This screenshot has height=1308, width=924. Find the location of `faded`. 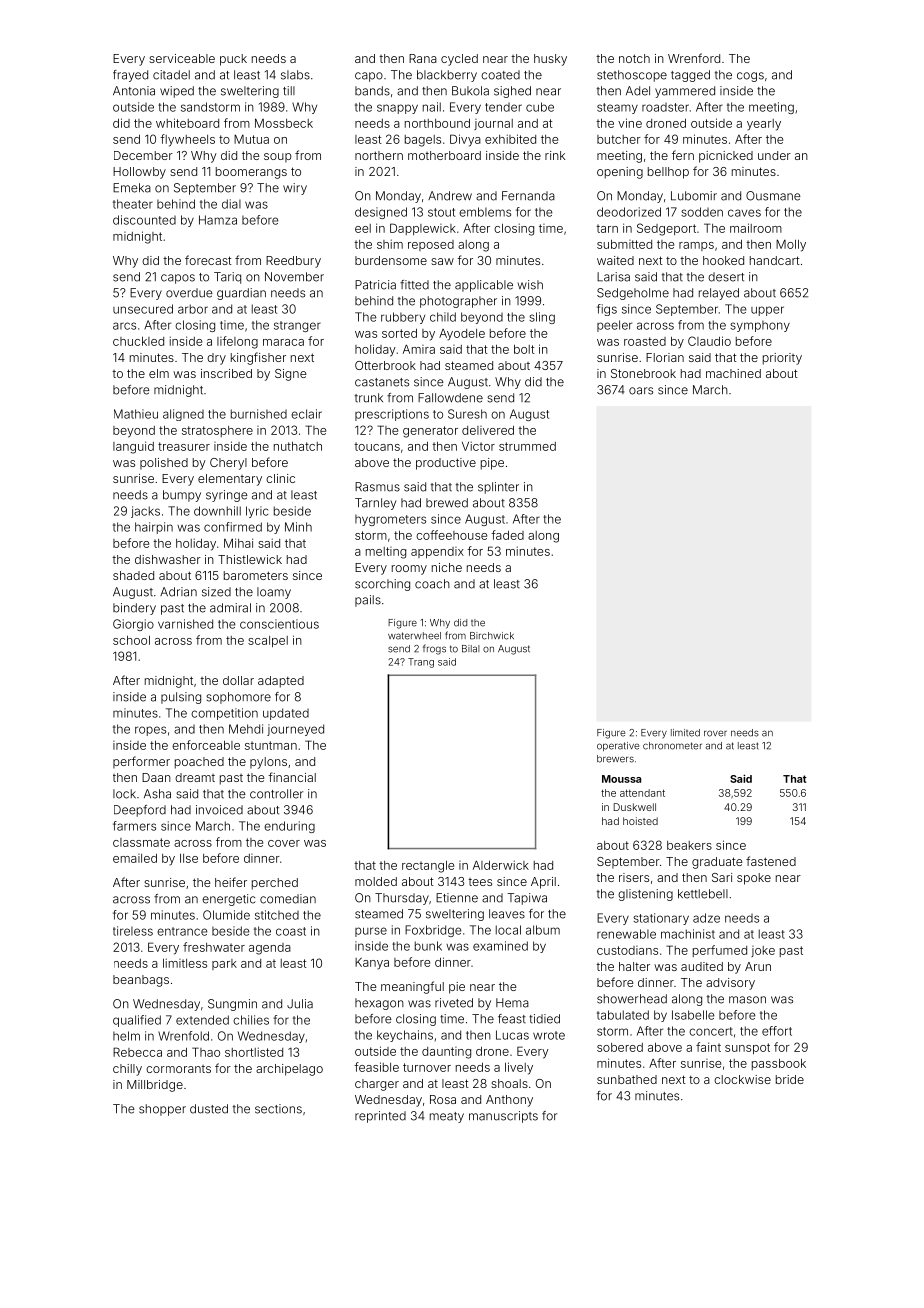

faded is located at coordinates (507, 535).
